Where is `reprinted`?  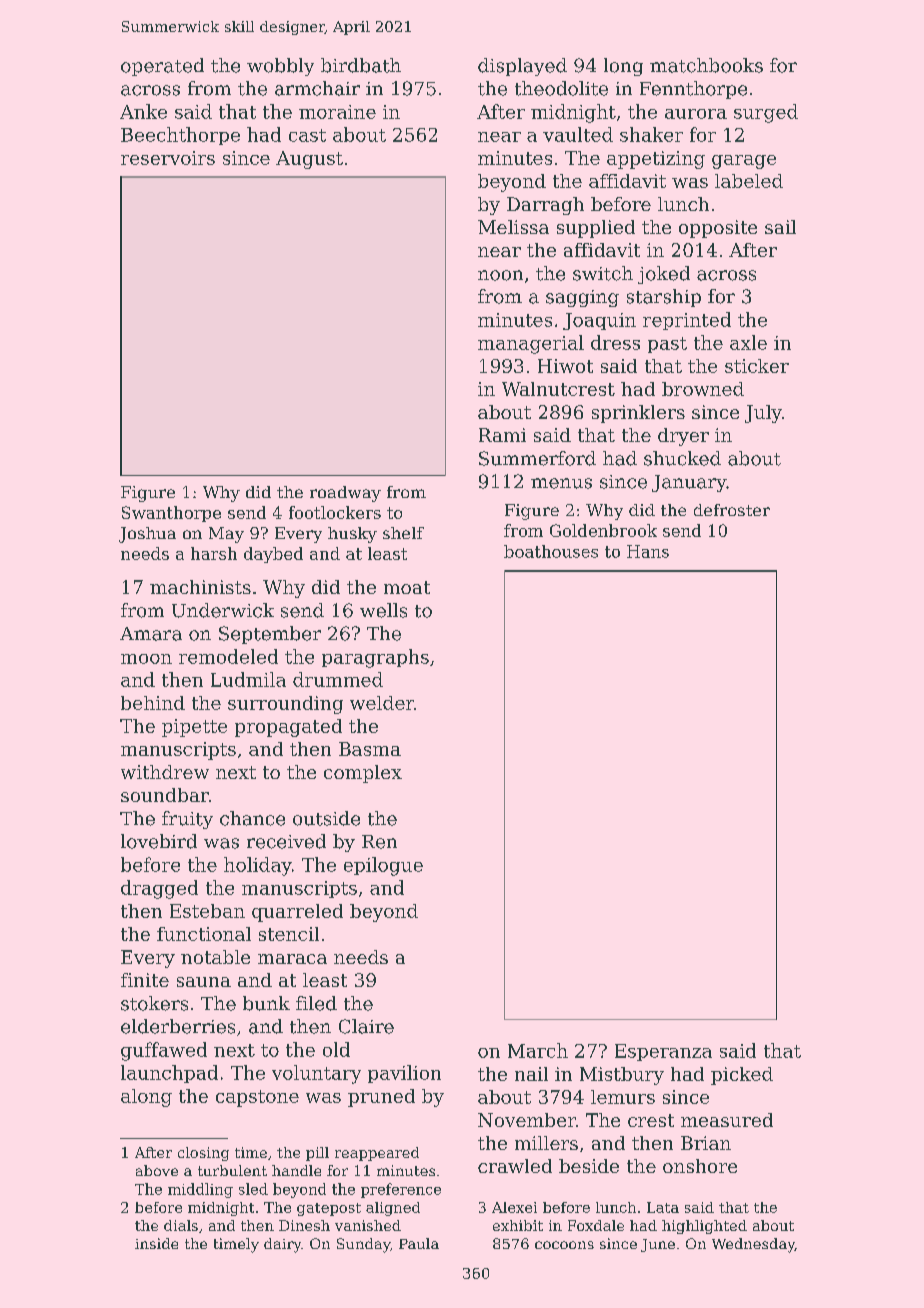 reprinted is located at coordinates (687, 321).
